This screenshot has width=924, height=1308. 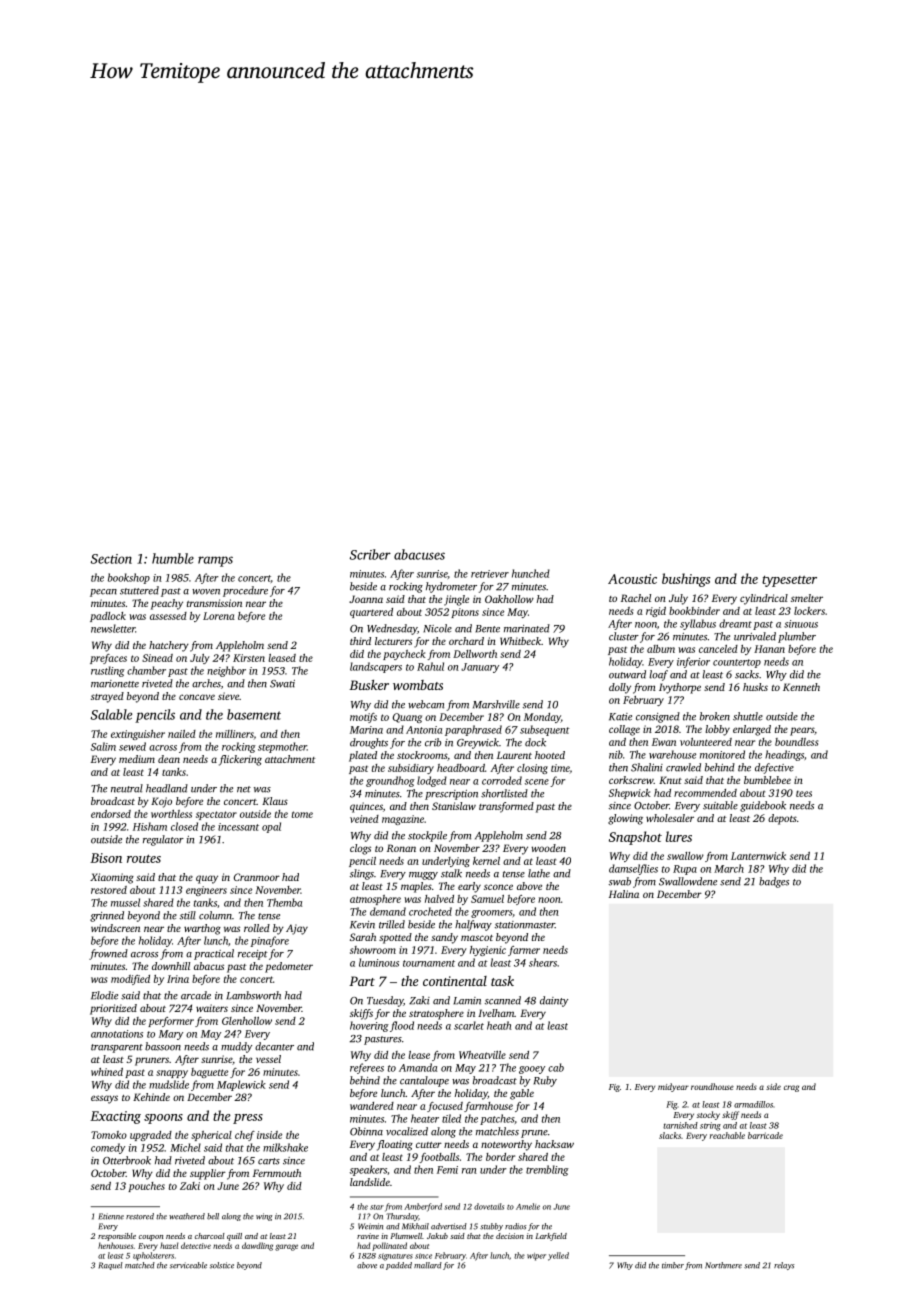 What do you see at coordinates (679, 836) in the screenshot?
I see `lures` at bounding box center [679, 836].
